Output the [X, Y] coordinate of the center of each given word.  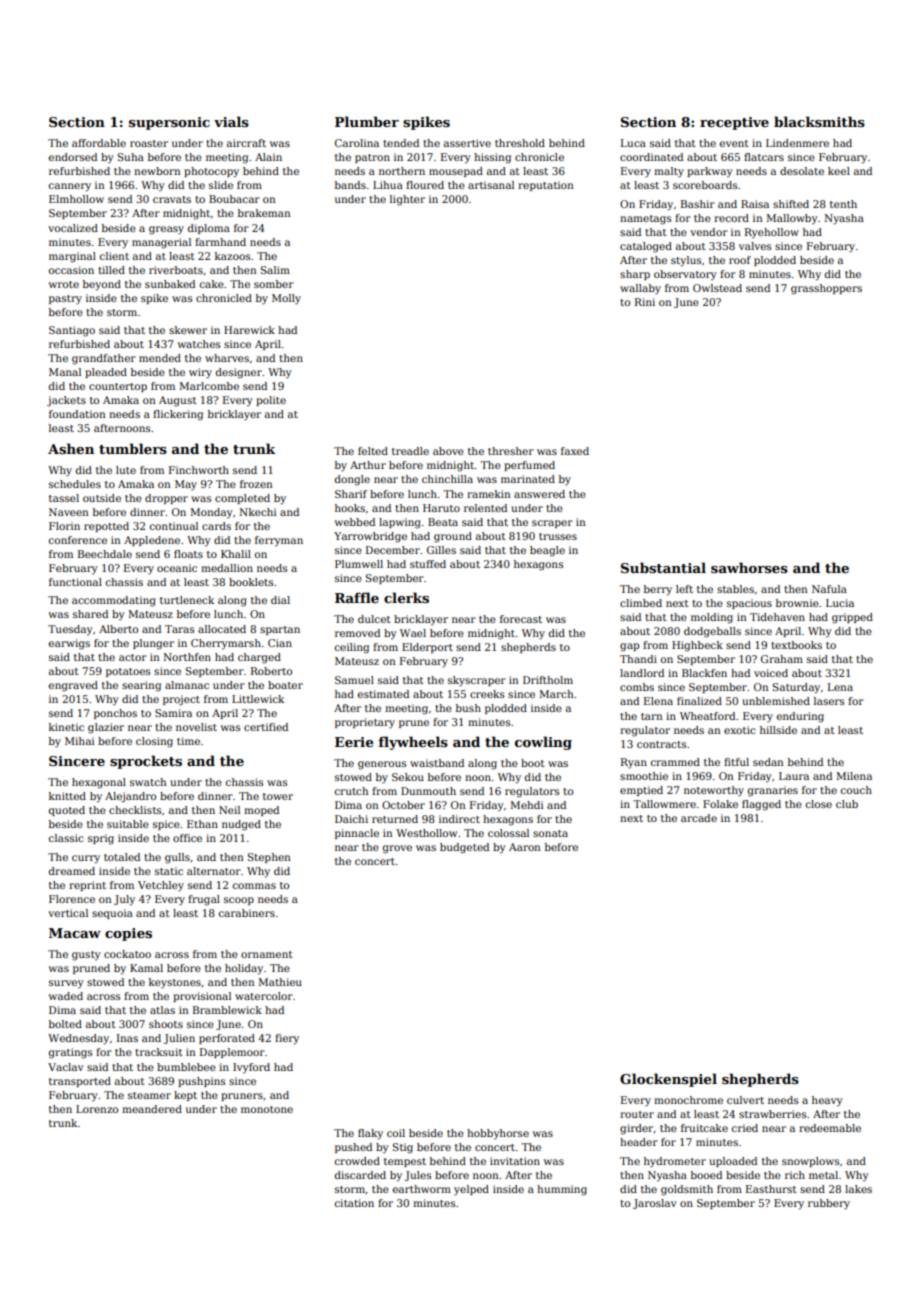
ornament [267, 954]
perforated [227, 1039]
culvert [745, 1100]
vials [231, 121]
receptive [734, 123]
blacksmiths [819, 121]
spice [166, 825]
